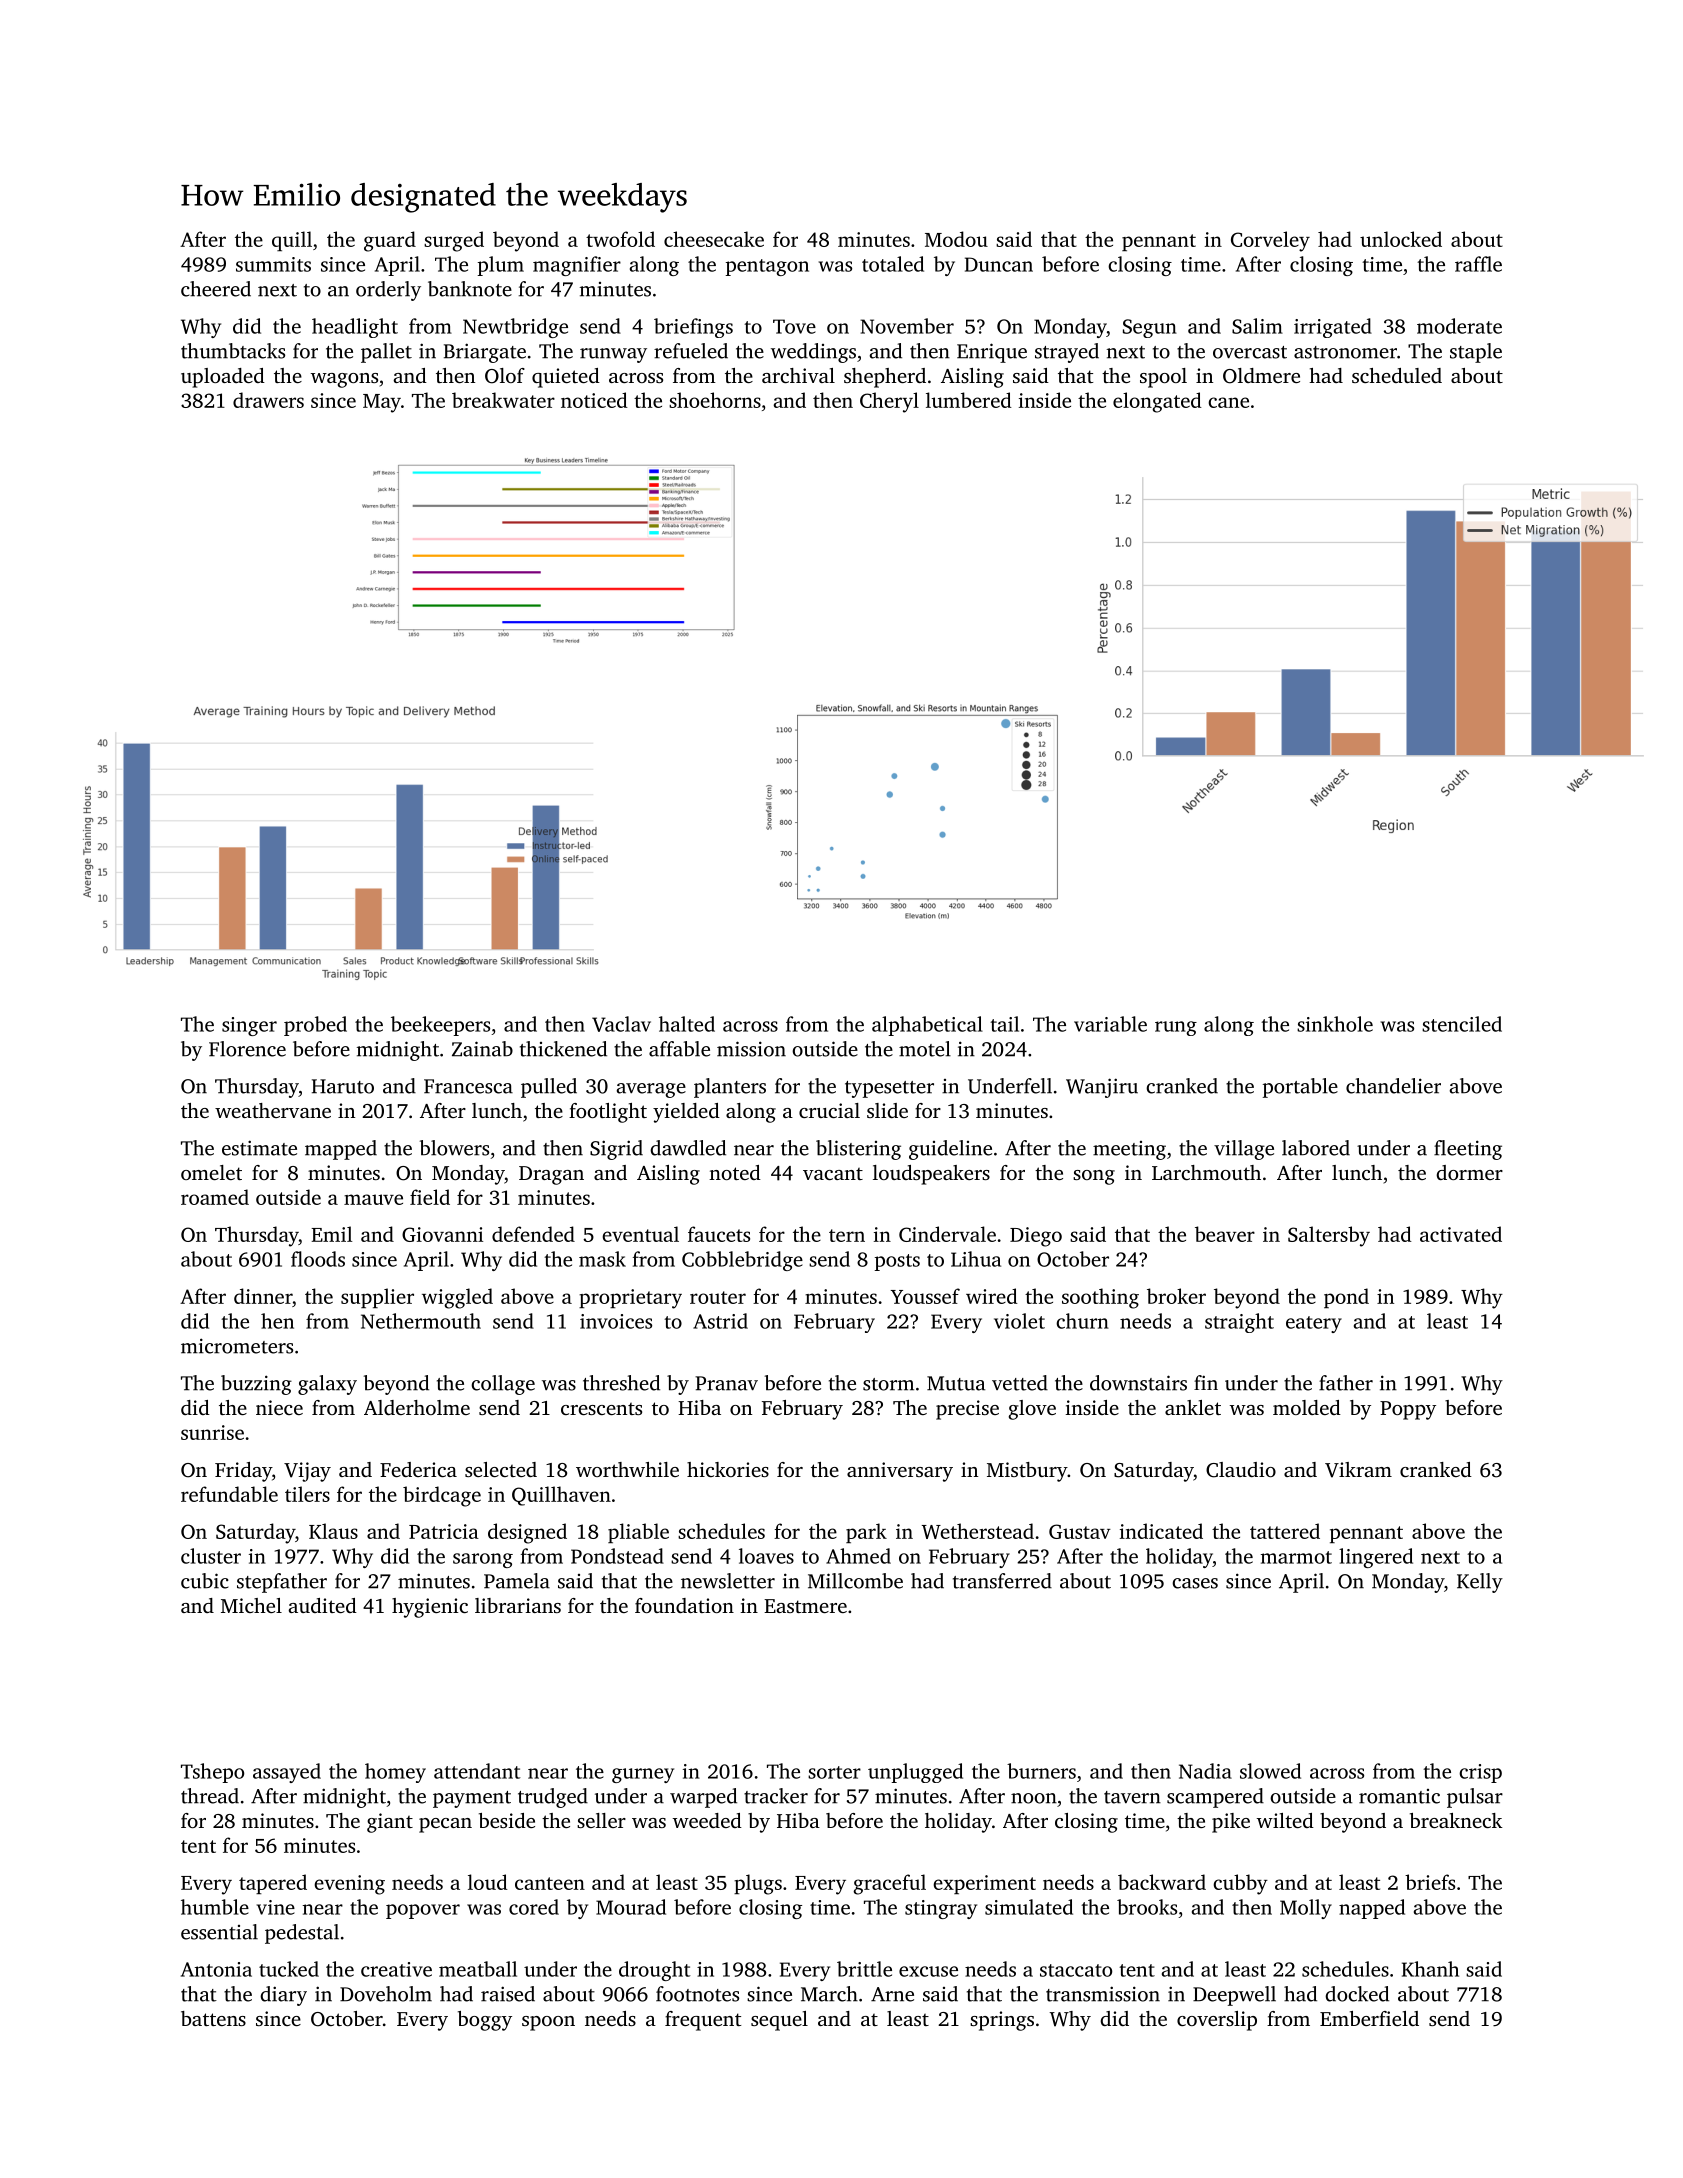 This screenshot has width=1683, height=2178. I want to click on Vaclav, so click(621, 1024).
